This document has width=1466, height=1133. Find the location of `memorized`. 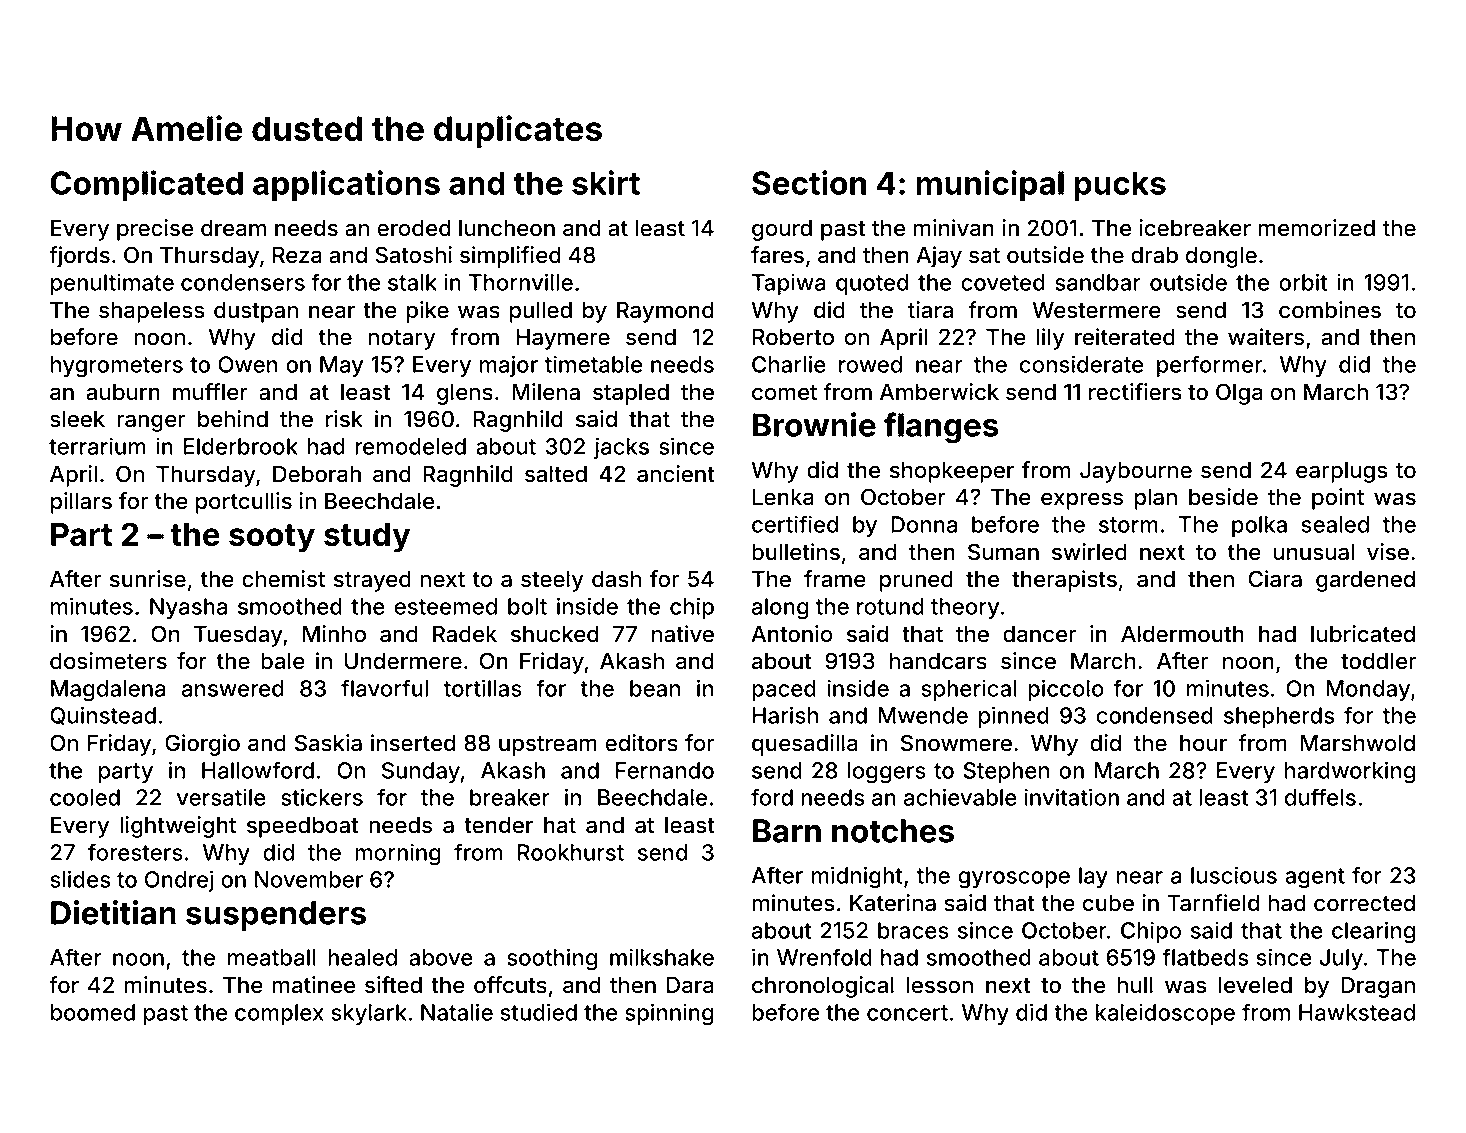

memorized is located at coordinates (1317, 228).
